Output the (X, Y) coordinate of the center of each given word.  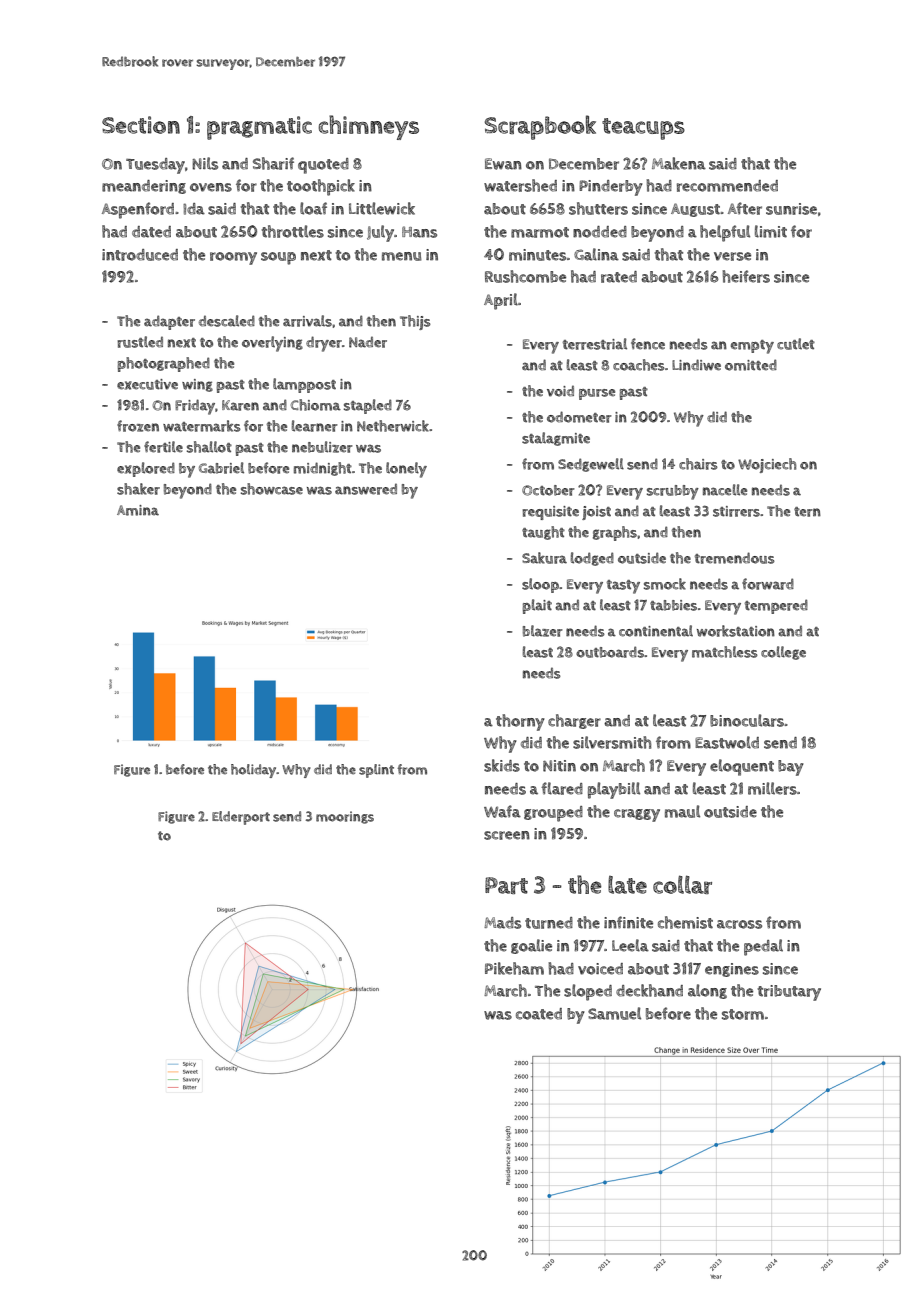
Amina (138, 510)
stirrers (736, 511)
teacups (643, 129)
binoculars (747, 720)
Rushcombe (525, 276)
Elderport (241, 818)
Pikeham (514, 968)
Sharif (273, 163)
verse (732, 256)
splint (376, 771)
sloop (540, 585)
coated (539, 1014)
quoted (323, 166)
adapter (169, 322)
